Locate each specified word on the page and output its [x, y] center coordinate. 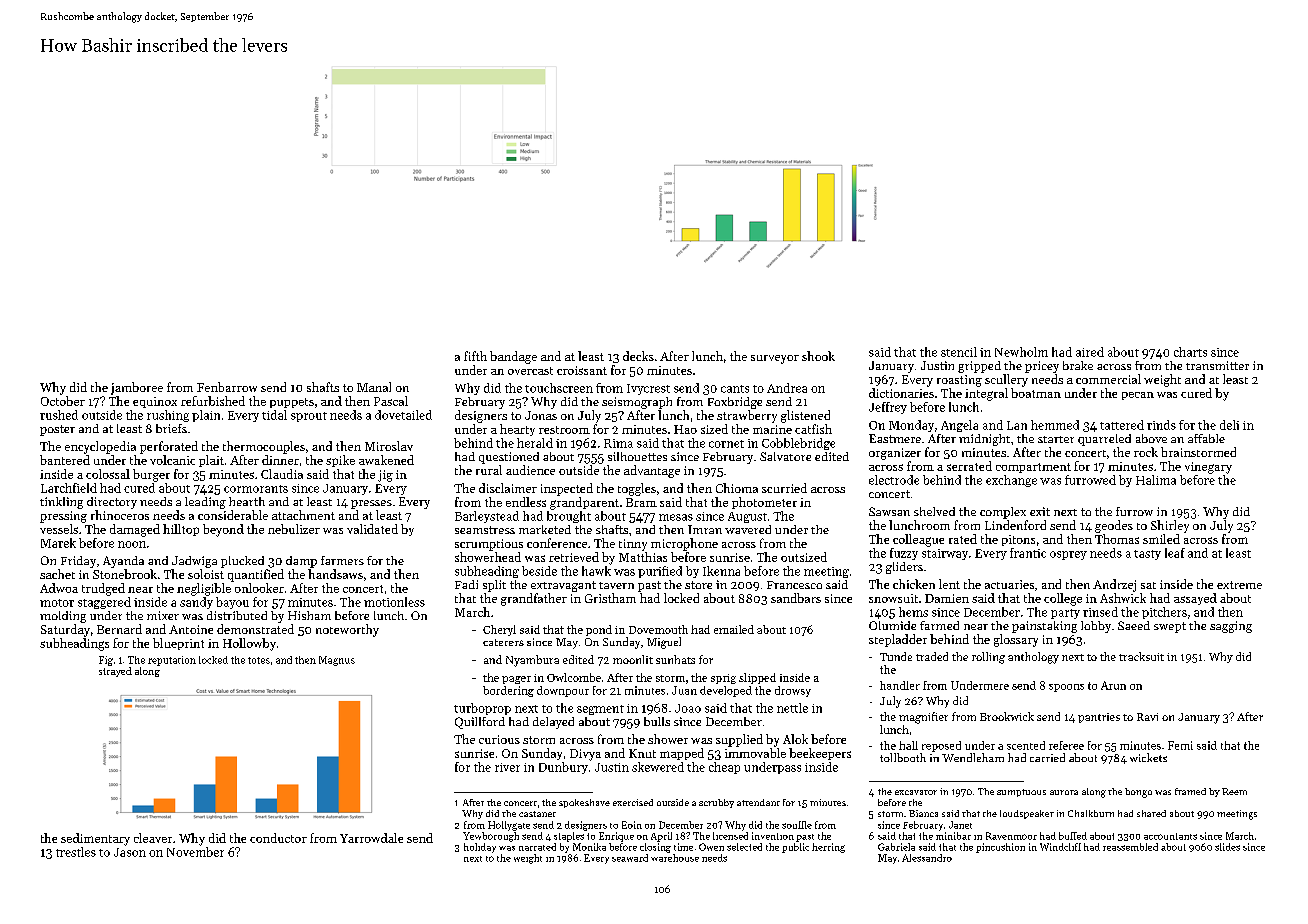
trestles [76, 852]
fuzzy [904, 554]
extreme [1239, 585]
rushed [59, 415]
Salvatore [785, 456]
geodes [1114, 526]
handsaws [335, 574]
